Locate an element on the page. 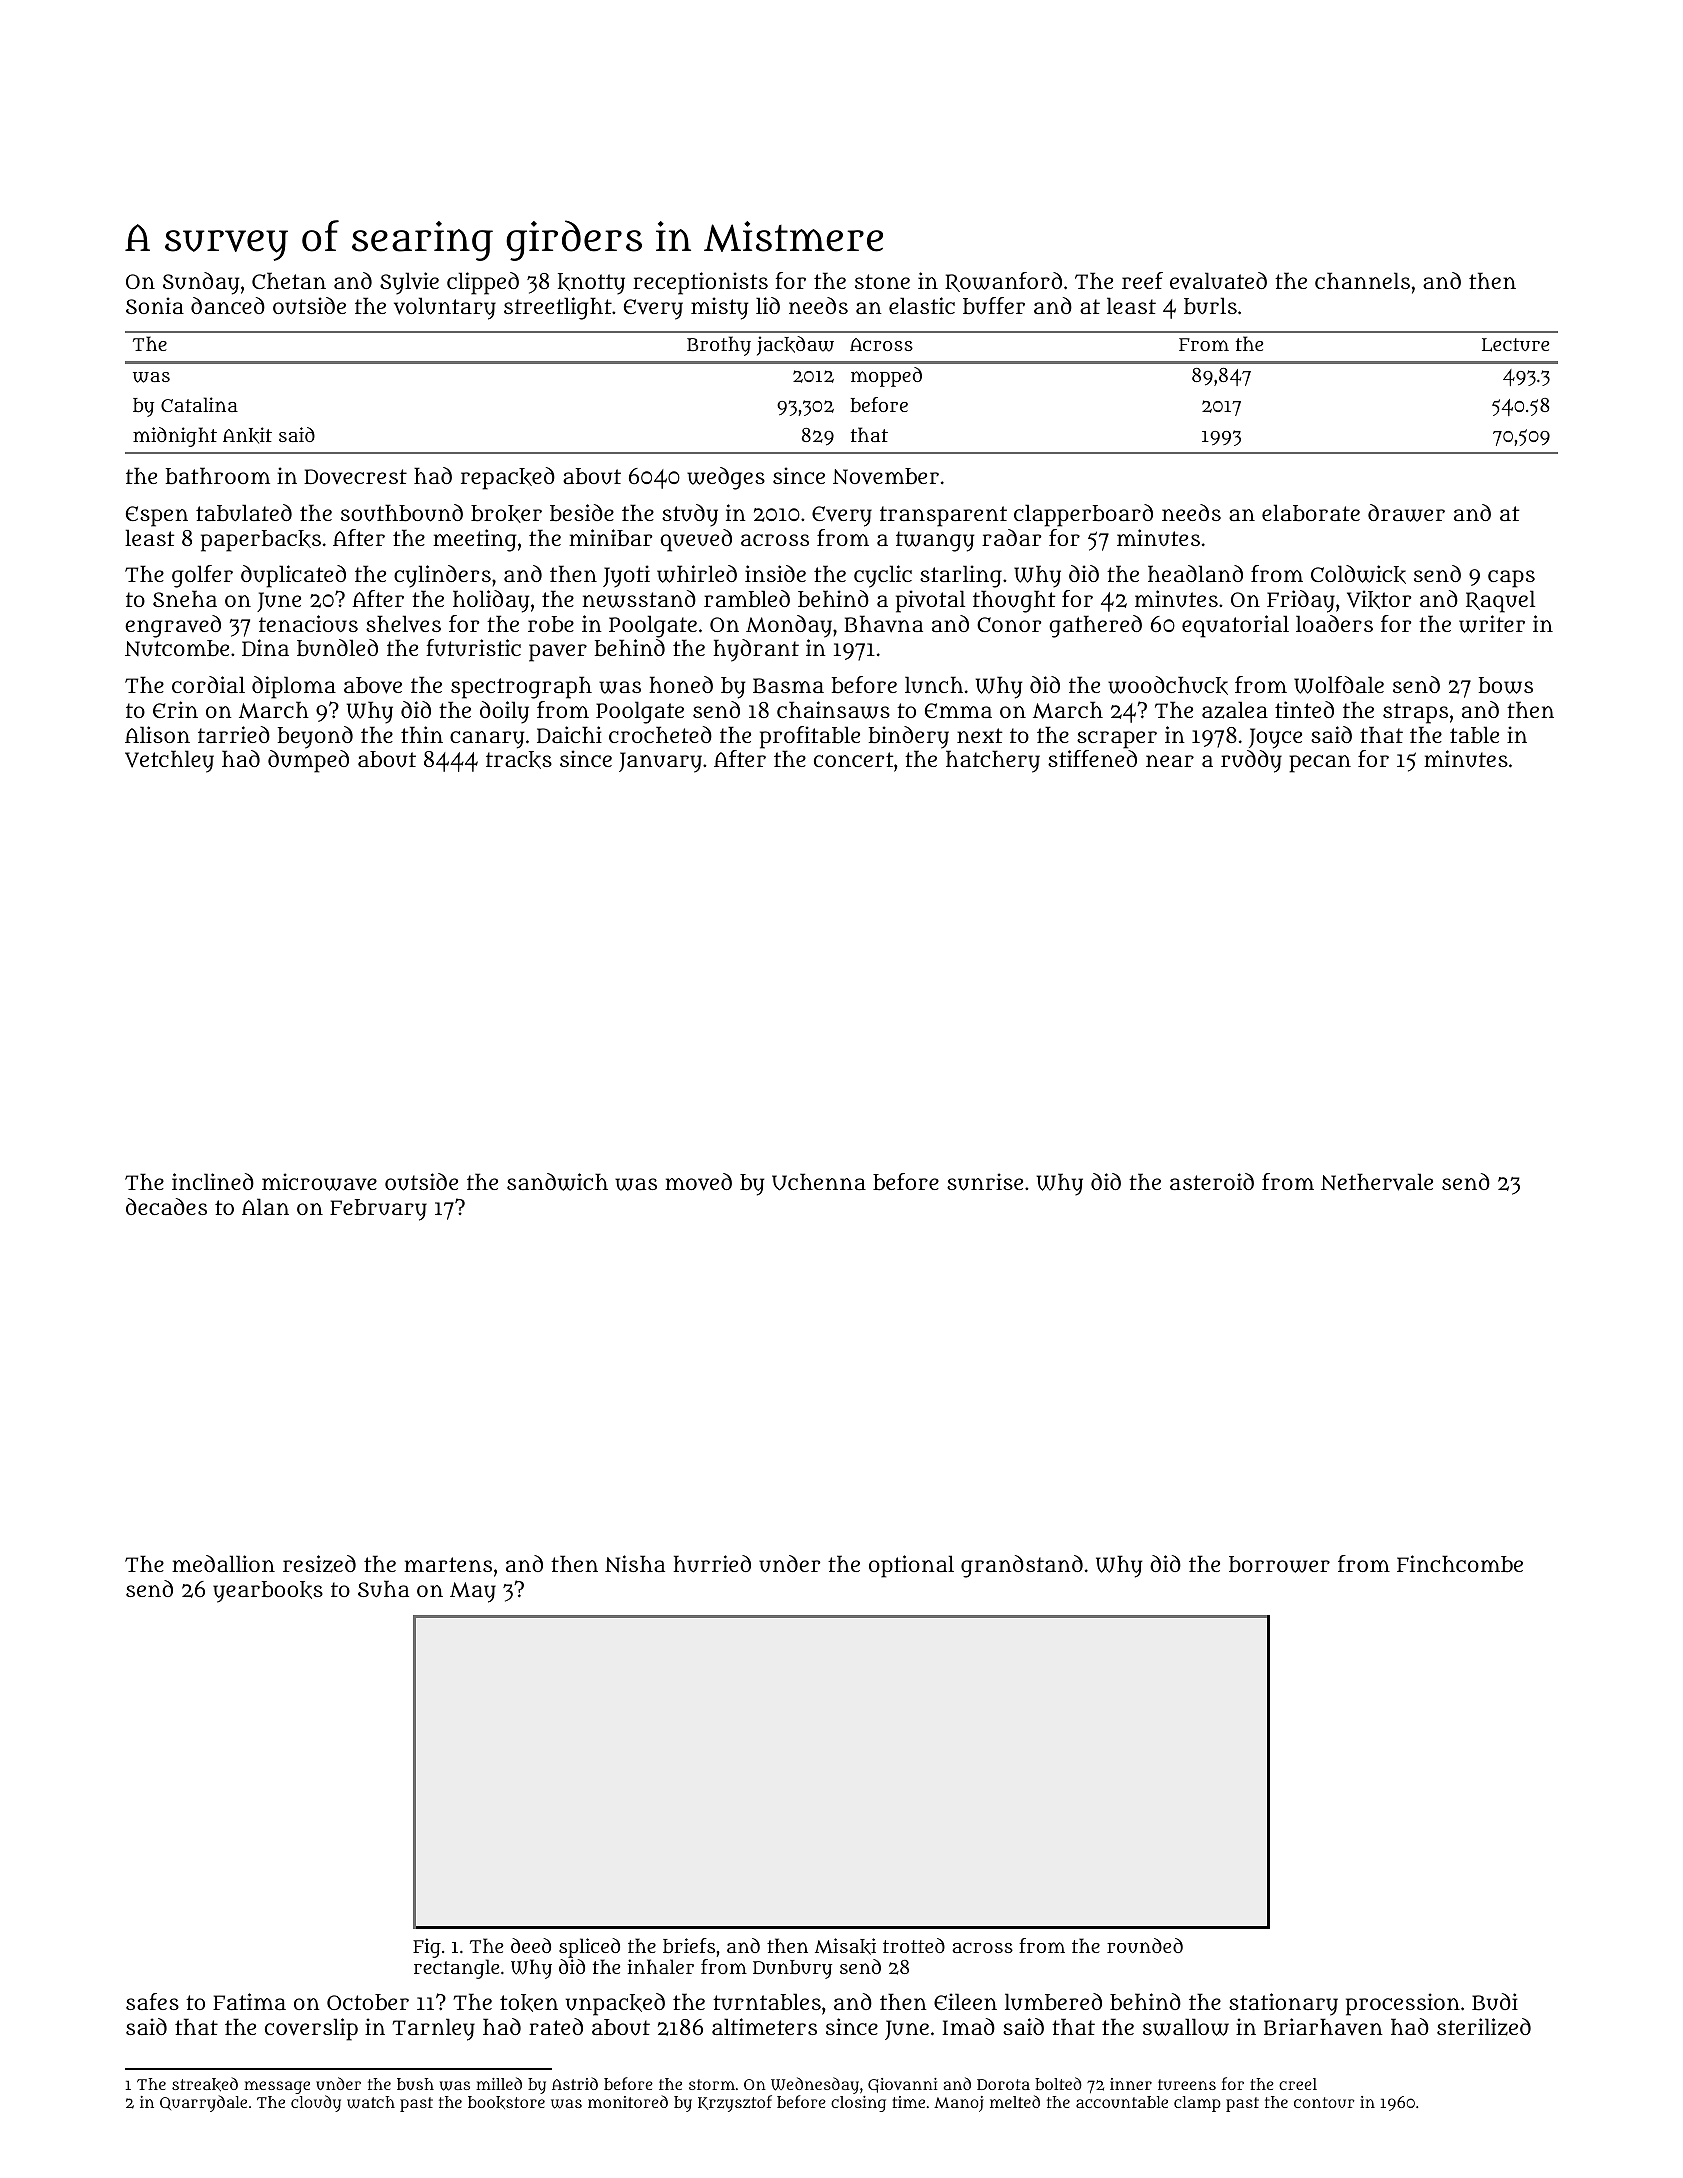  doily is located at coordinates (504, 712).
